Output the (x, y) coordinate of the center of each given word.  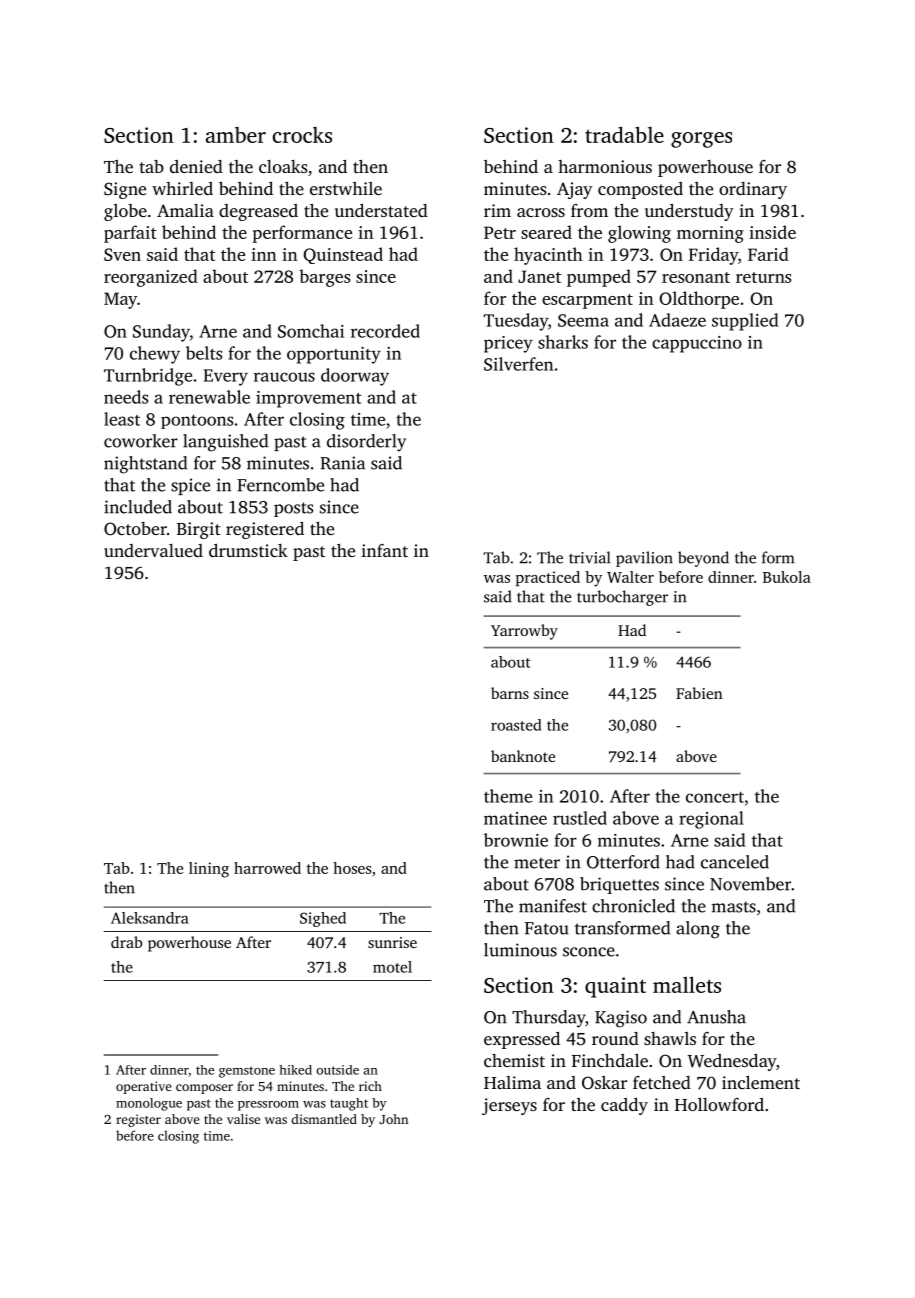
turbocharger (622, 598)
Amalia (185, 210)
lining (209, 870)
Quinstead (343, 255)
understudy (689, 212)
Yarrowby (524, 632)
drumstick (248, 550)
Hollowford (719, 1104)
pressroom (268, 1106)
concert (715, 797)
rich (370, 1086)
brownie (516, 840)
